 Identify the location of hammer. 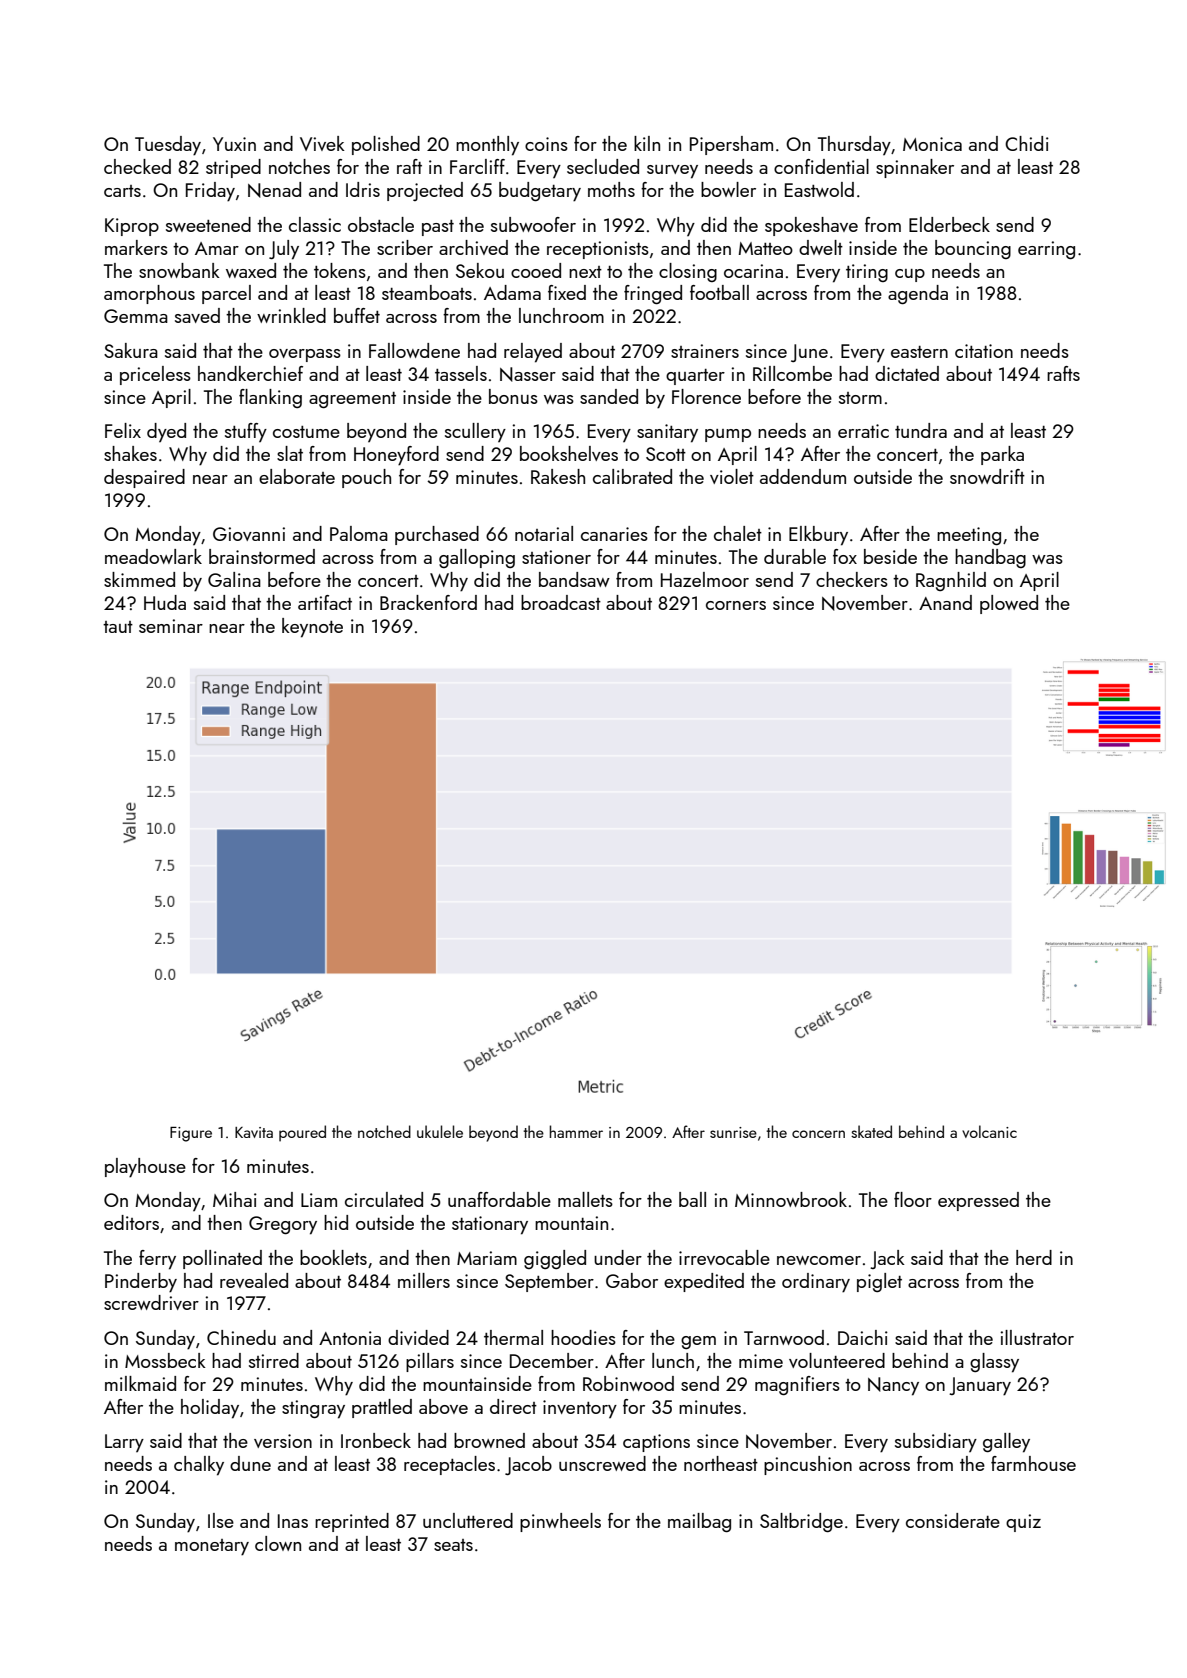
(576, 1131).
